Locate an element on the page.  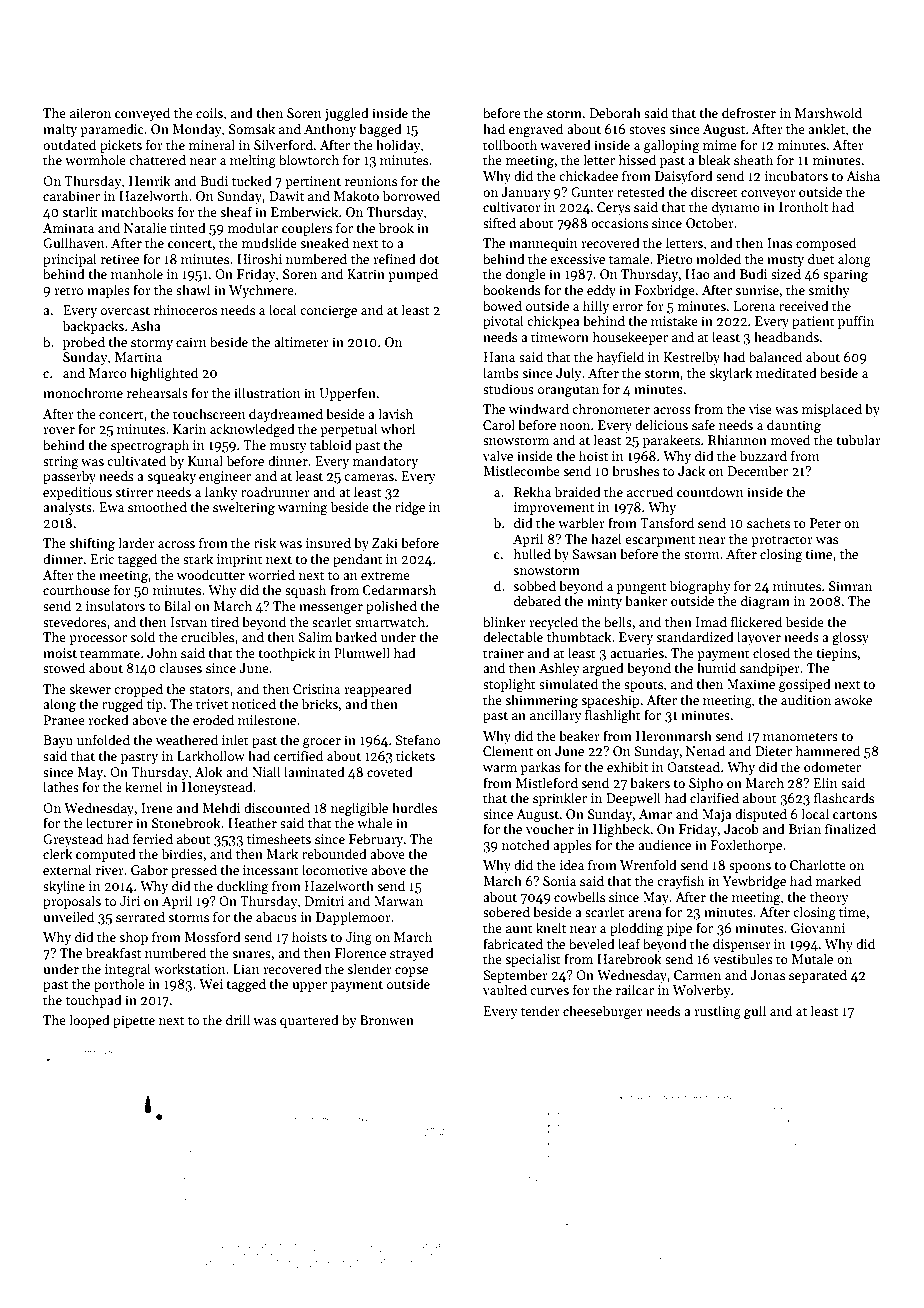
protractor is located at coordinates (782, 541).
